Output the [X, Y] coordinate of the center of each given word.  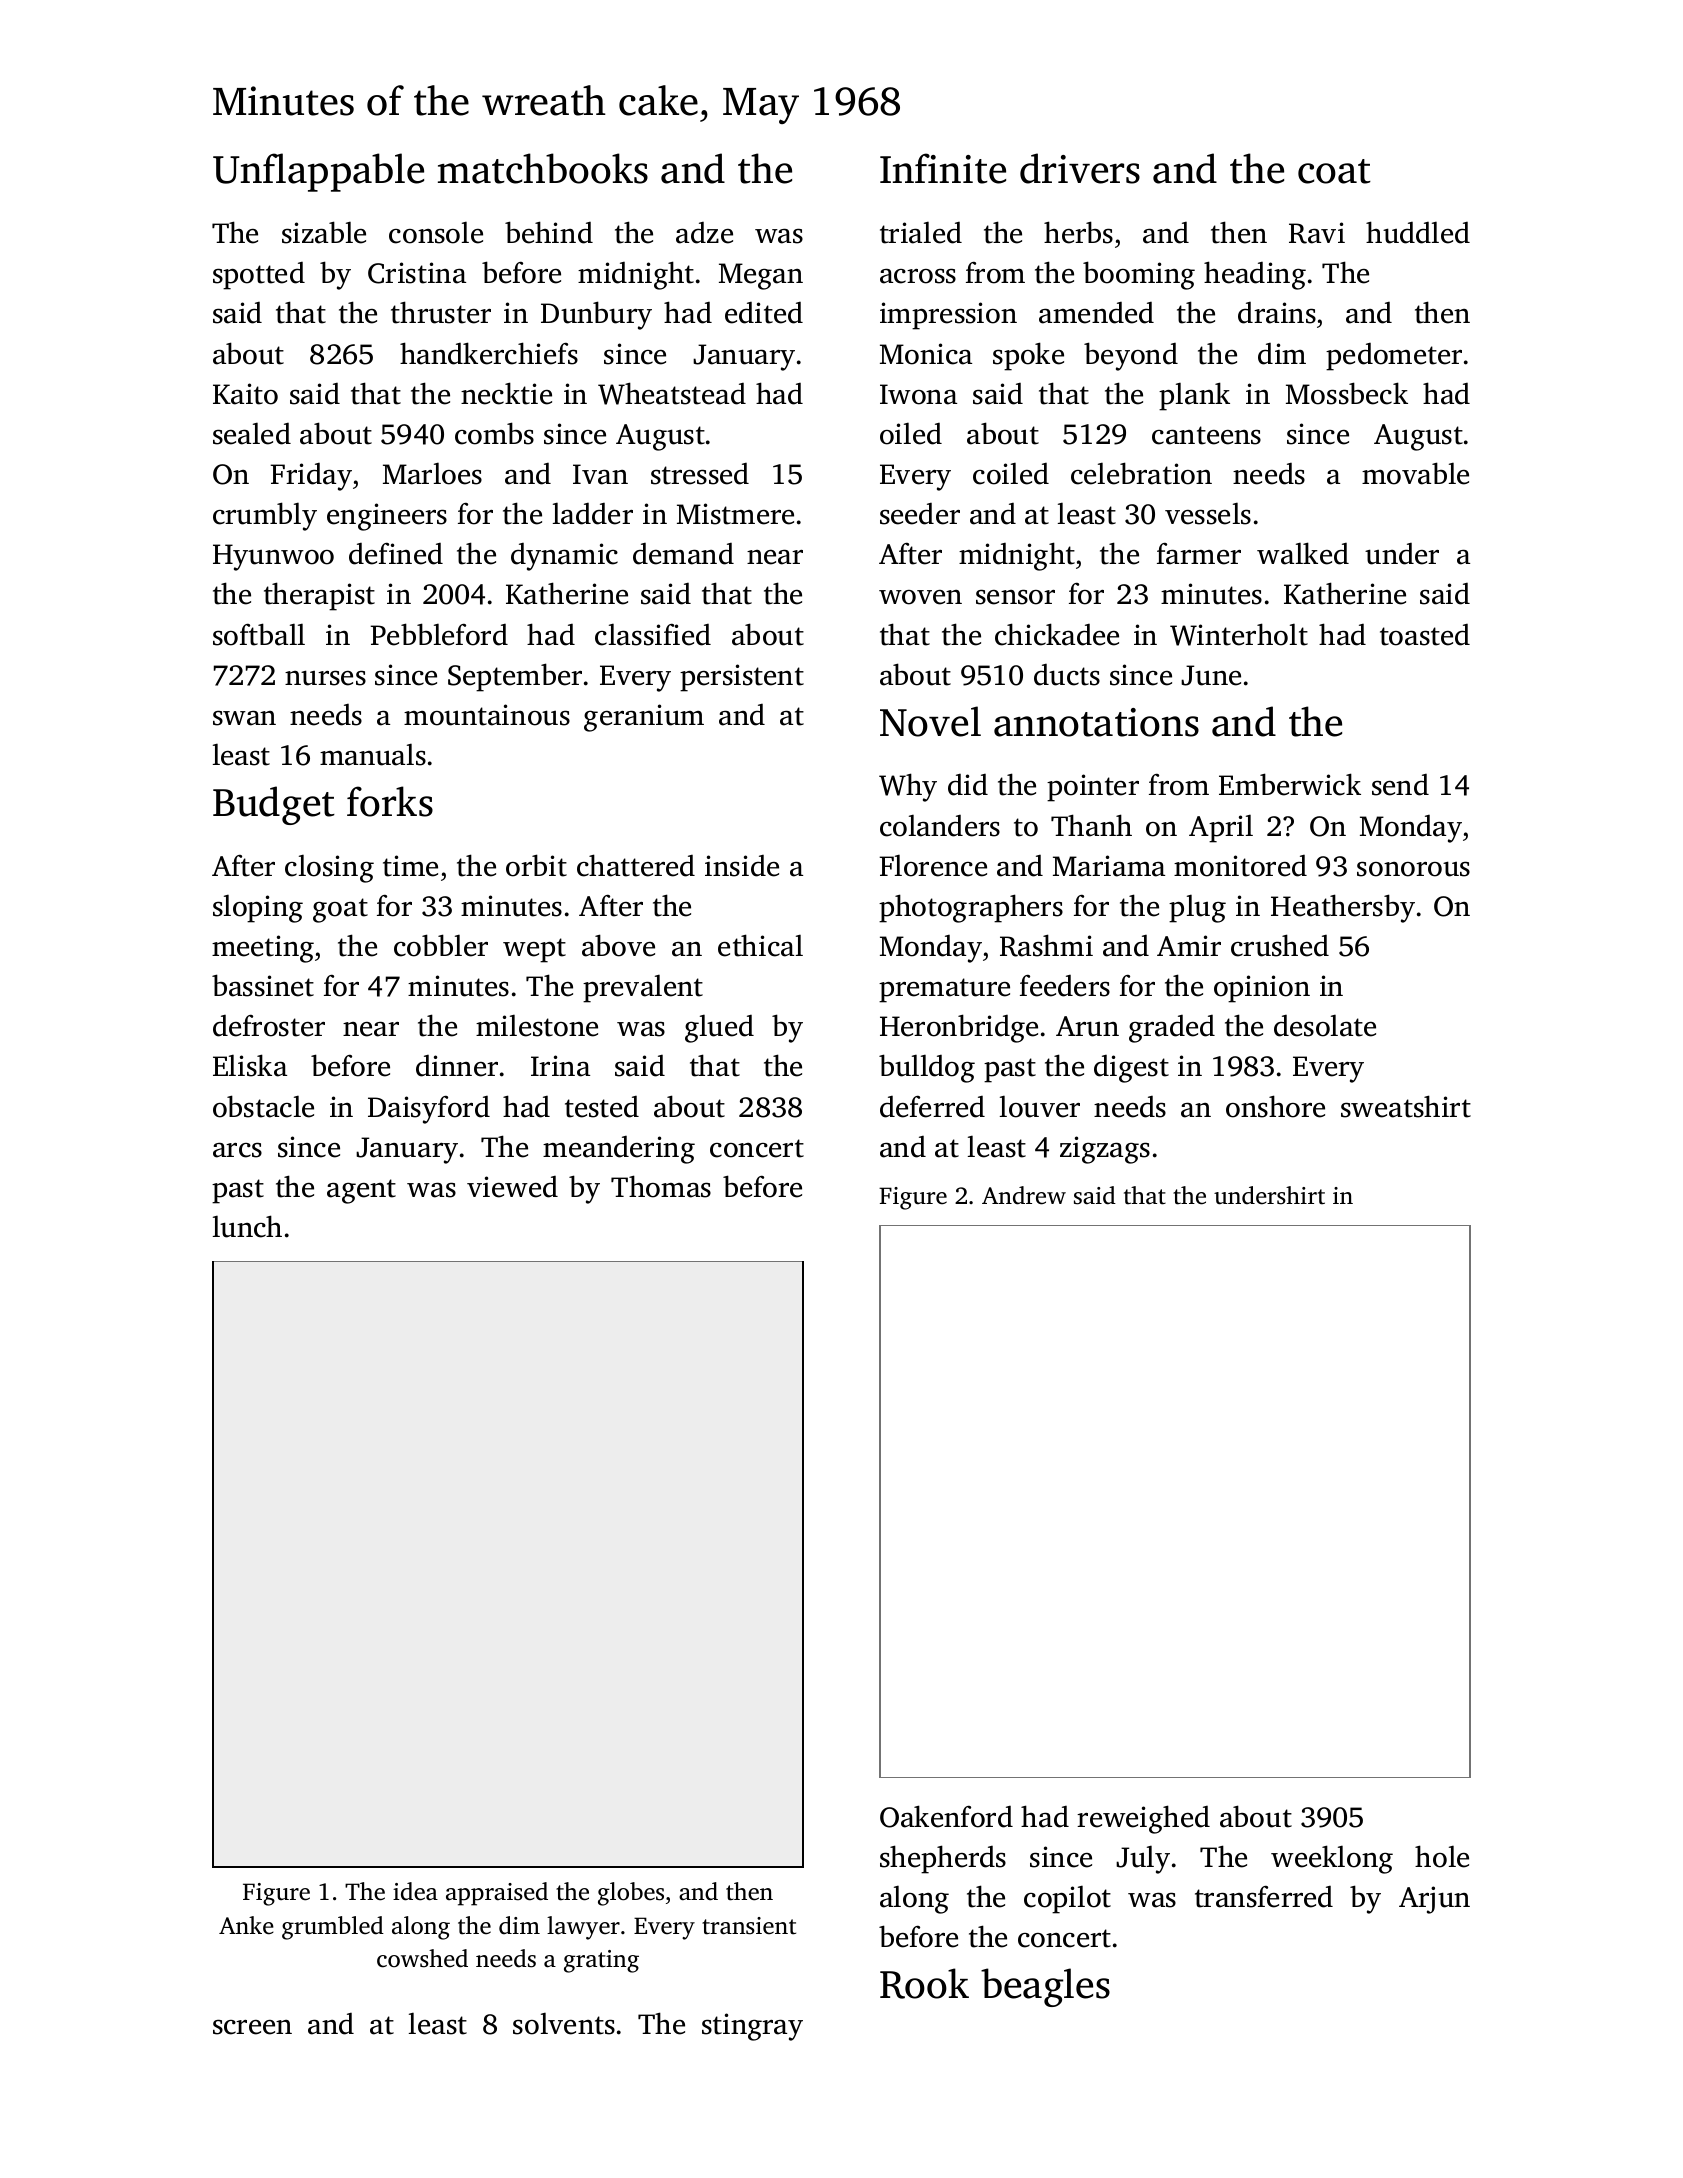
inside [742, 866]
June [1211, 675]
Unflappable [318, 172]
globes [631, 1894]
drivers [1080, 168]
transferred [1264, 1897]
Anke [246, 1925]
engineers [387, 517]
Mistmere [735, 514]
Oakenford [946, 1816]
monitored [1240, 866]
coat [1334, 171]
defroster [269, 1026]
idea [415, 1891]
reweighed [1143, 1819]
